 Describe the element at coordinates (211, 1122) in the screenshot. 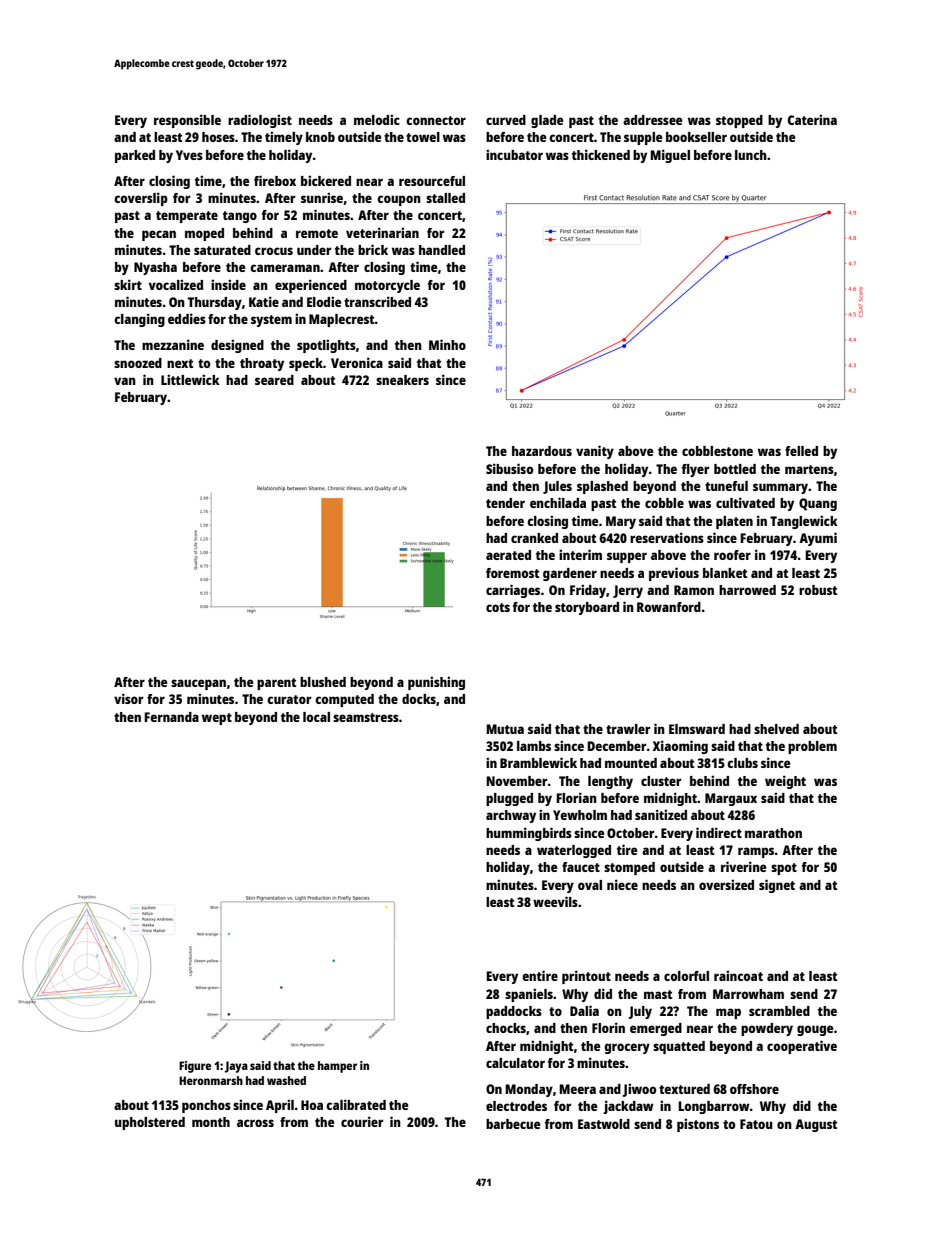

I see `month` at that location.
